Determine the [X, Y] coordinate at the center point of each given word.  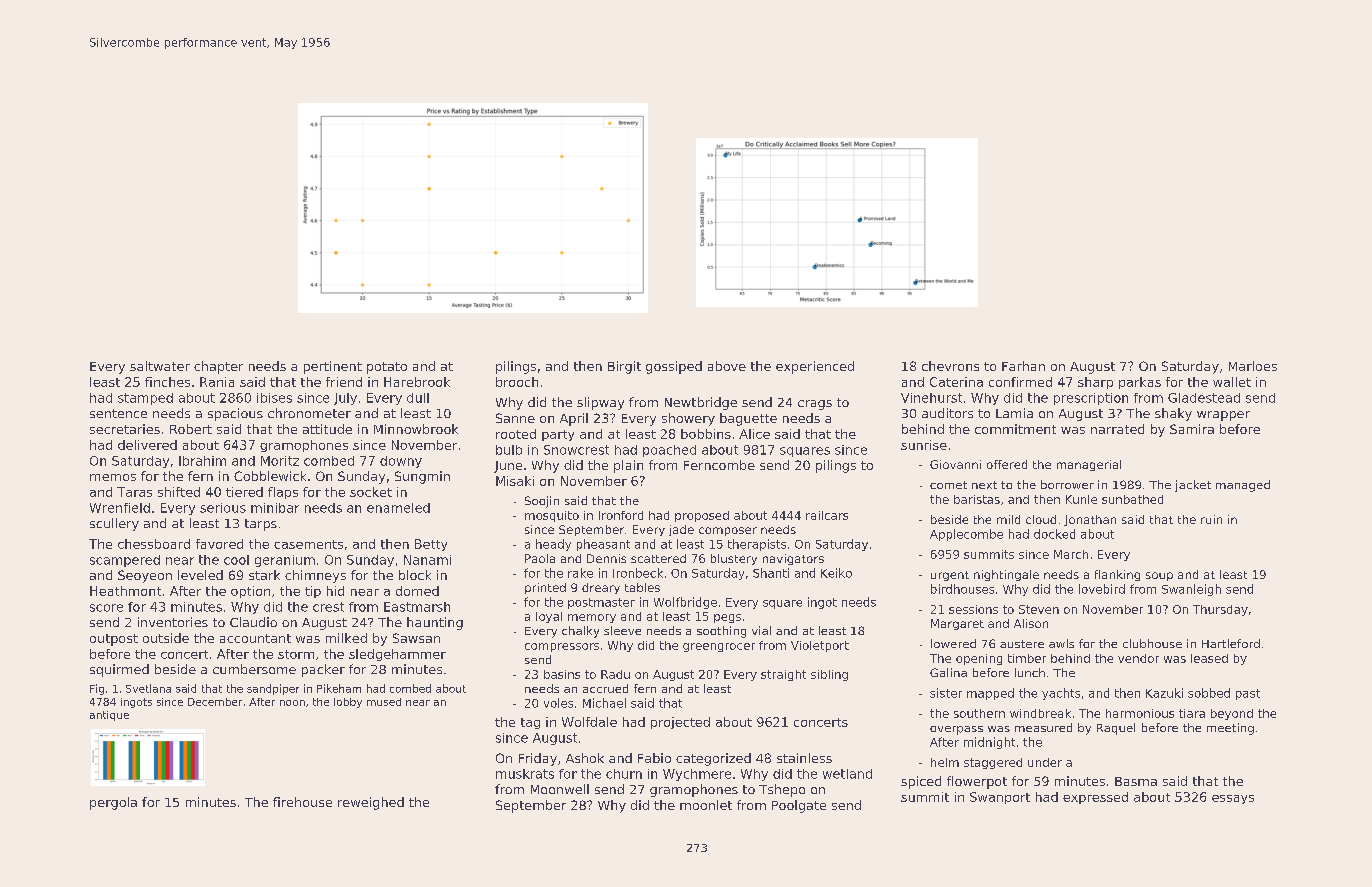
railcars [827, 515]
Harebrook [417, 382]
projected [680, 723]
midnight [989, 743]
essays [1233, 799]
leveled [200, 575]
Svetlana [148, 688]
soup [1159, 576]
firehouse [302, 802]
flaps [283, 493]
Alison [1031, 623]
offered [1007, 464]
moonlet [706, 805]
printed [545, 588]
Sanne [515, 418]
